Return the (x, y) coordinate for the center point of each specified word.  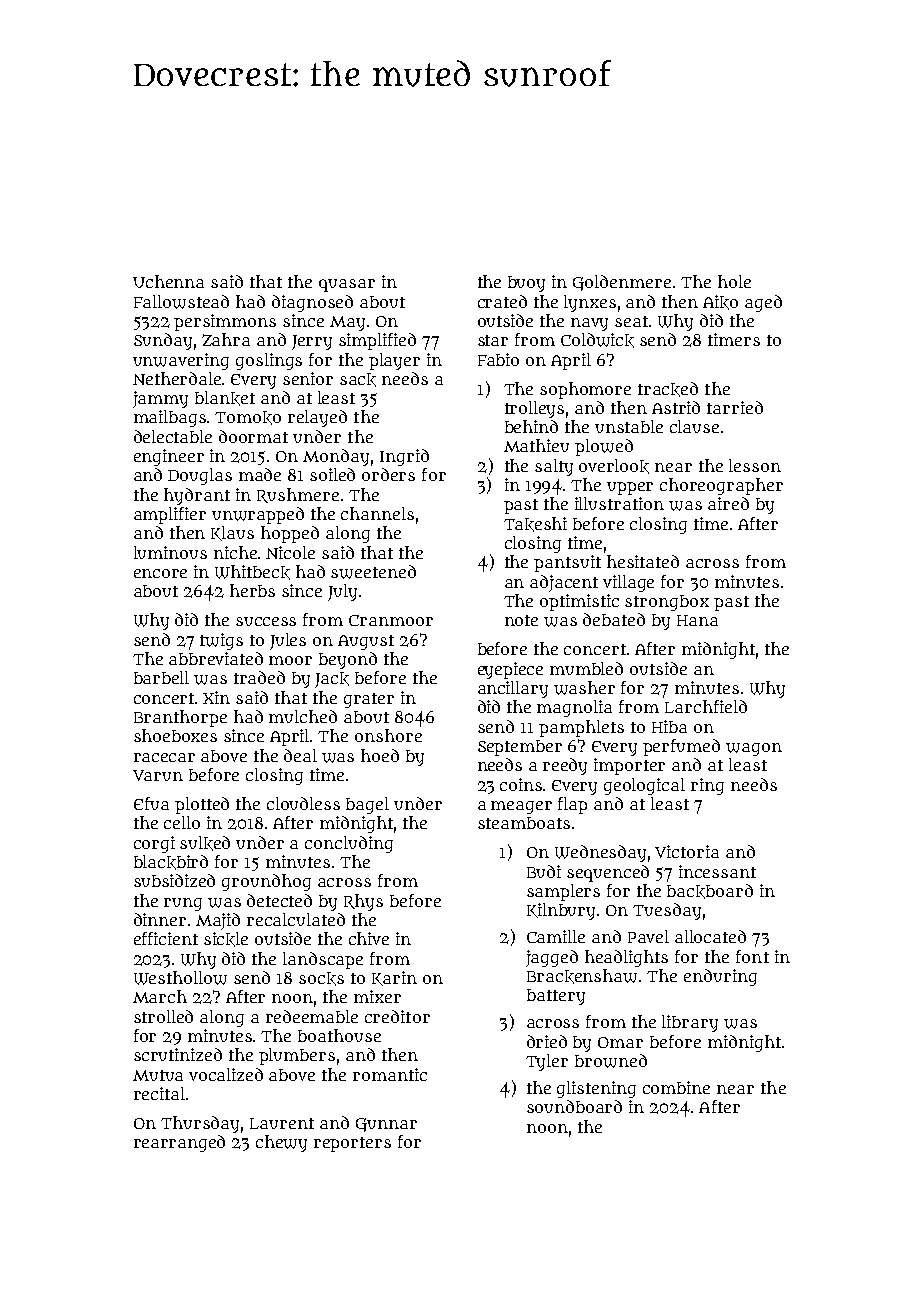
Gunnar (386, 1125)
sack (358, 380)
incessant (717, 871)
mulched (303, 716)
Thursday (200, 1124)
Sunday (163, 341)
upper (630, 488)
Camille (556, 936)
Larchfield (706, 706)
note (521, 620)
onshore (388, 735)
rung (183, 904)
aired (728, 503)
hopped (290, 534)
